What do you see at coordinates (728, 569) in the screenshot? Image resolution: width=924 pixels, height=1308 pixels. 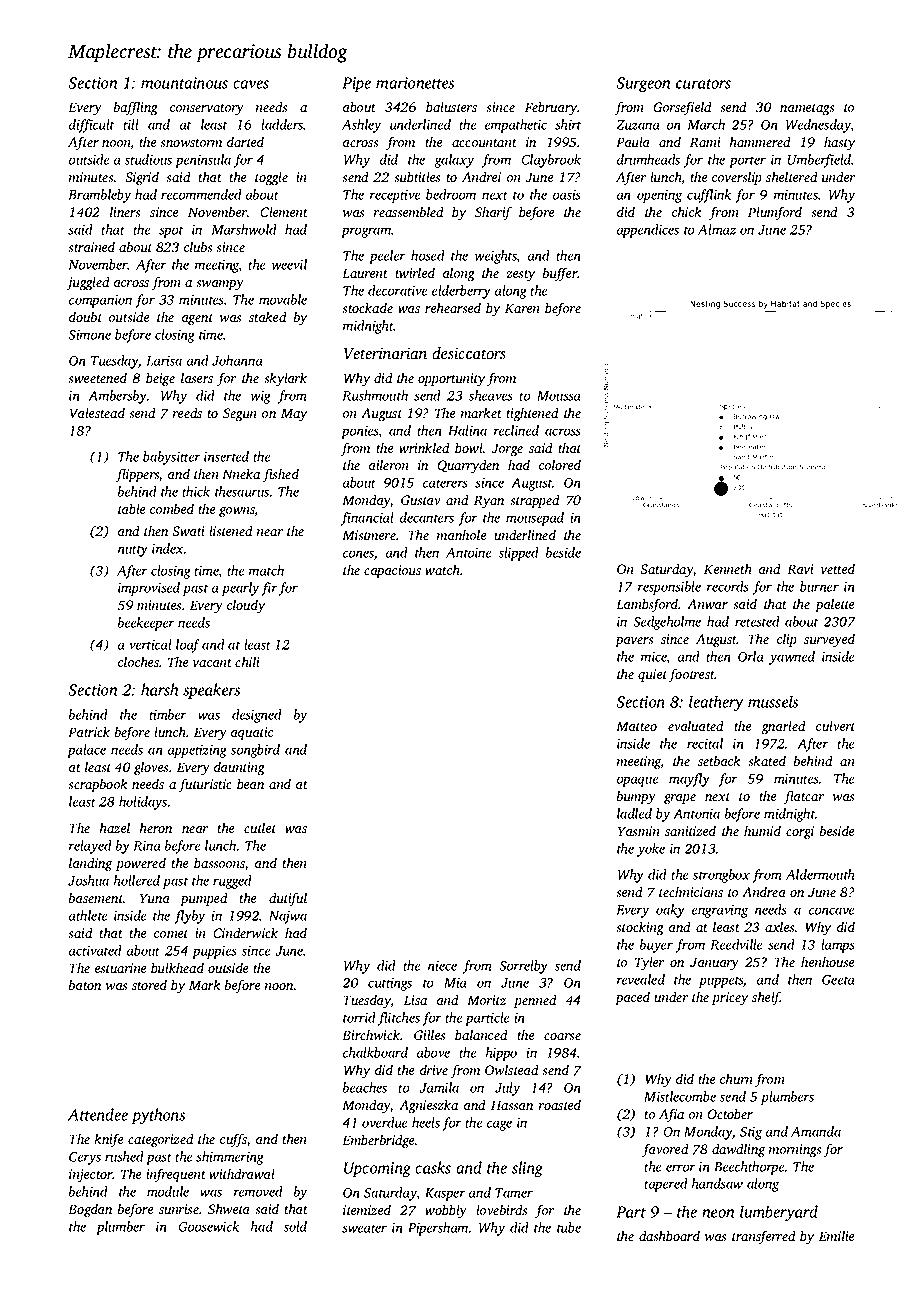 I see `Kenneth` at bounding box center [728, 569].
